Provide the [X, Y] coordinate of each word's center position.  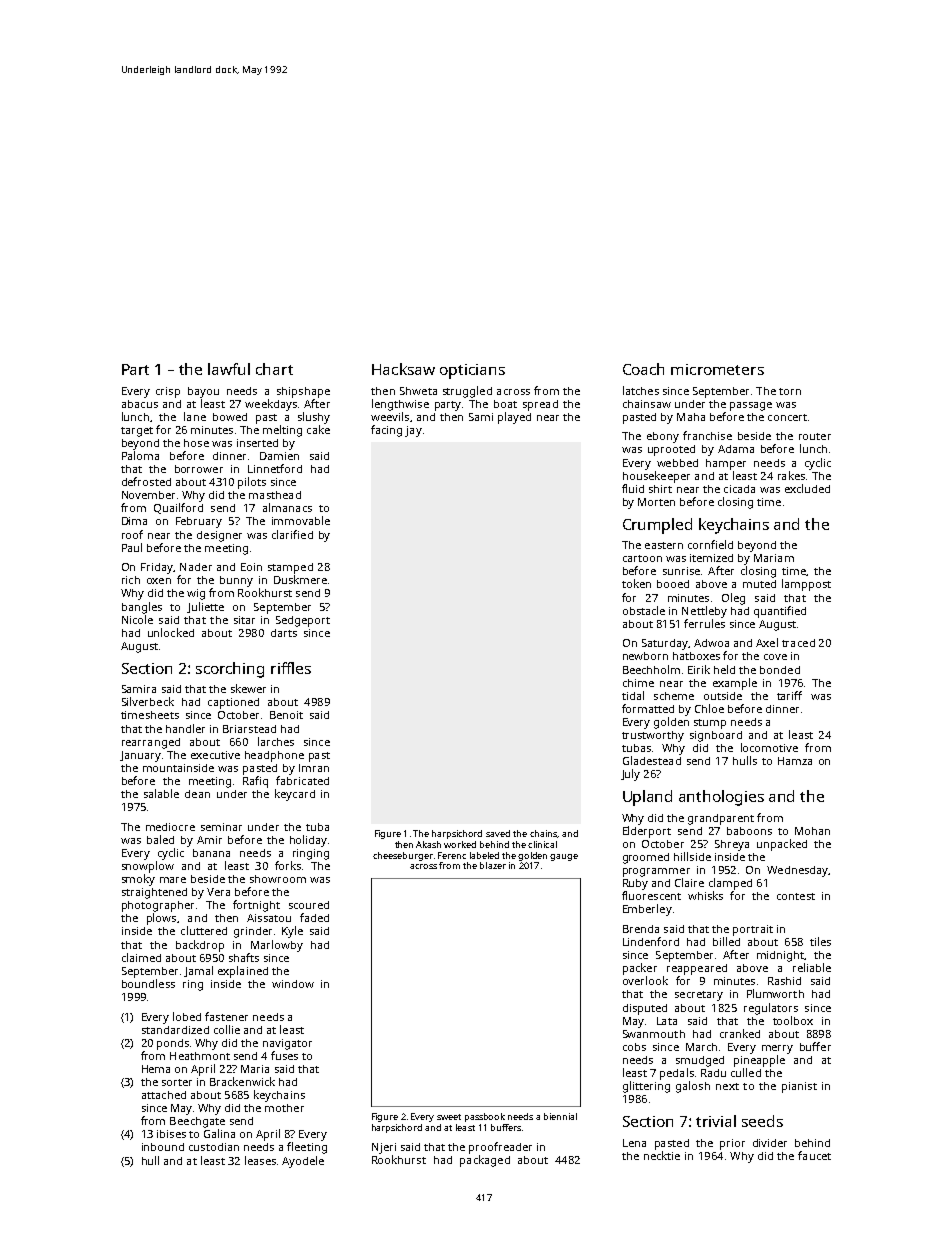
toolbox [793, 1020]
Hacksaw [403, 369]
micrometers [717, 369]
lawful [229, 369]
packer [640, 969]
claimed [141, 957]
